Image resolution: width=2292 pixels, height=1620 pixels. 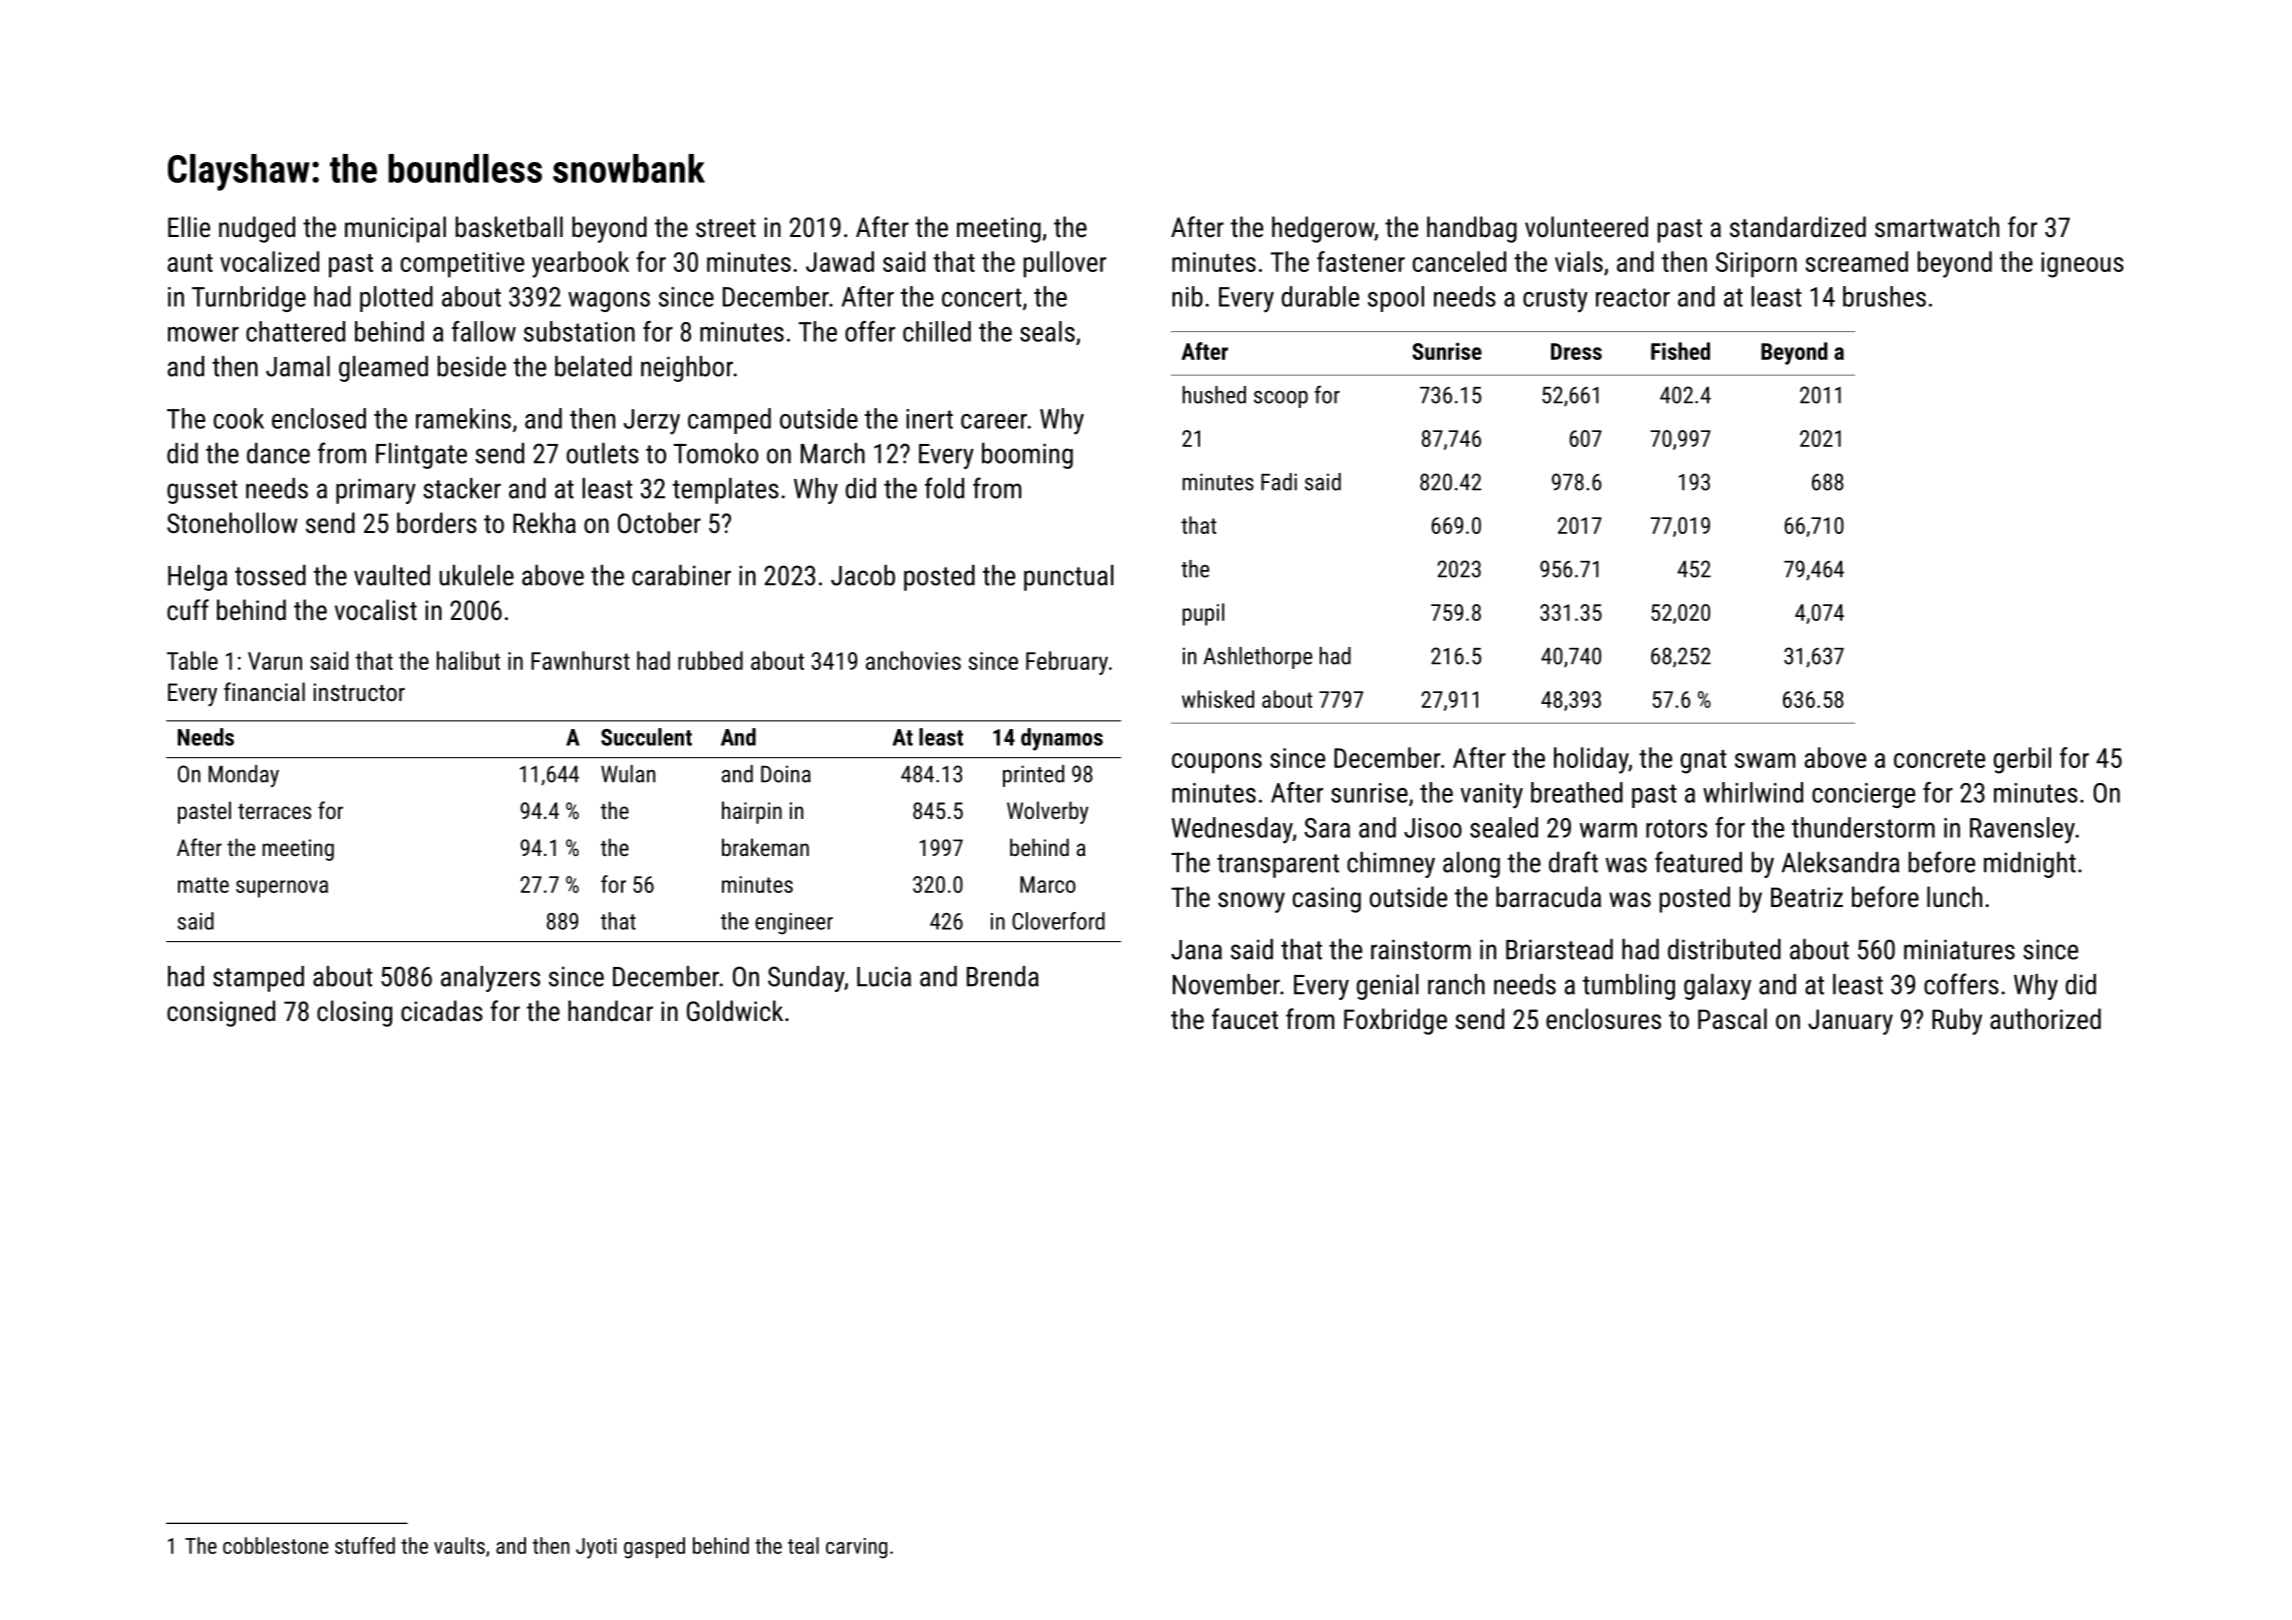 I want to click on Fished, so click(x=1680, y=351).
